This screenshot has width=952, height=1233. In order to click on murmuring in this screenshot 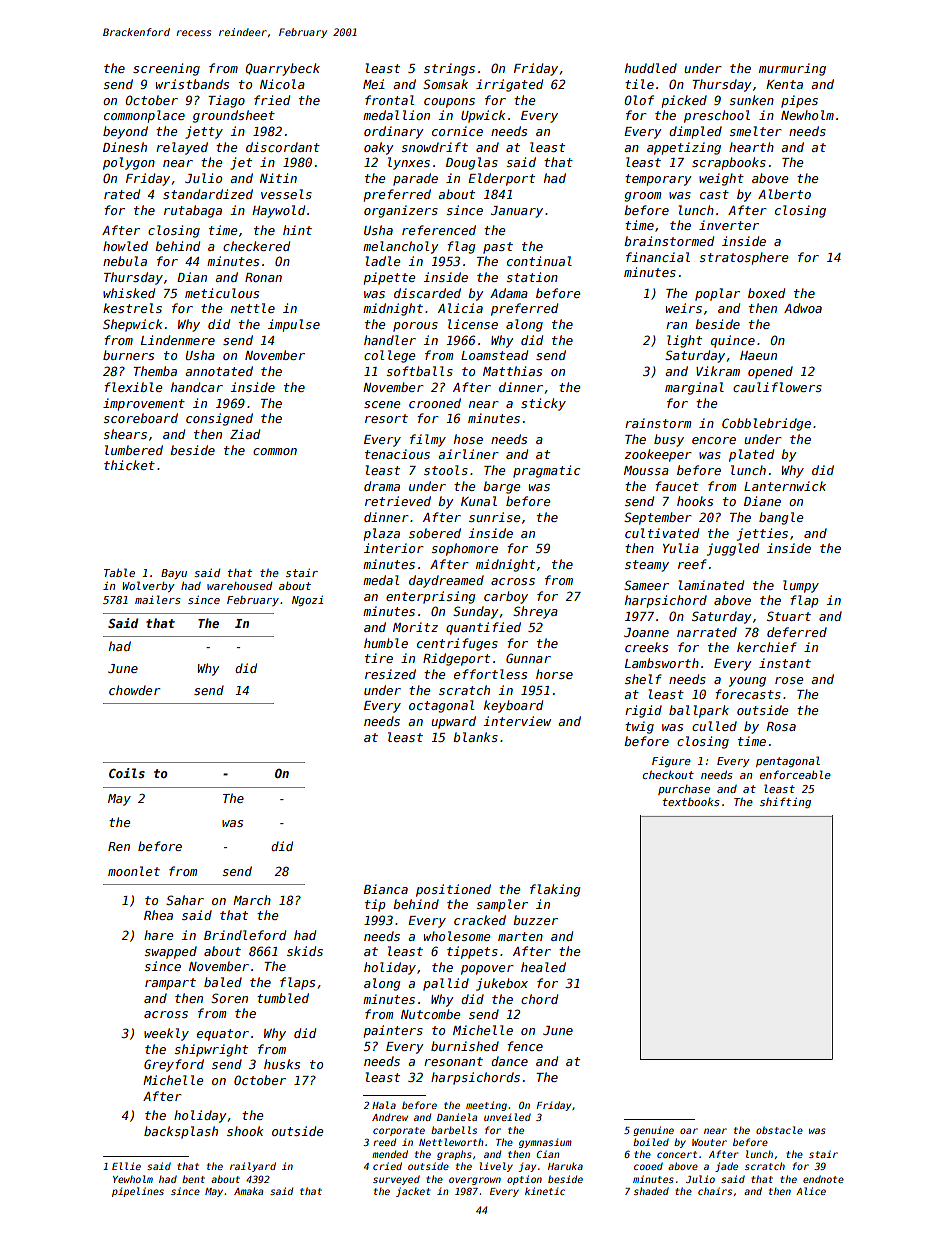, I will do `click(792, 69)`.
